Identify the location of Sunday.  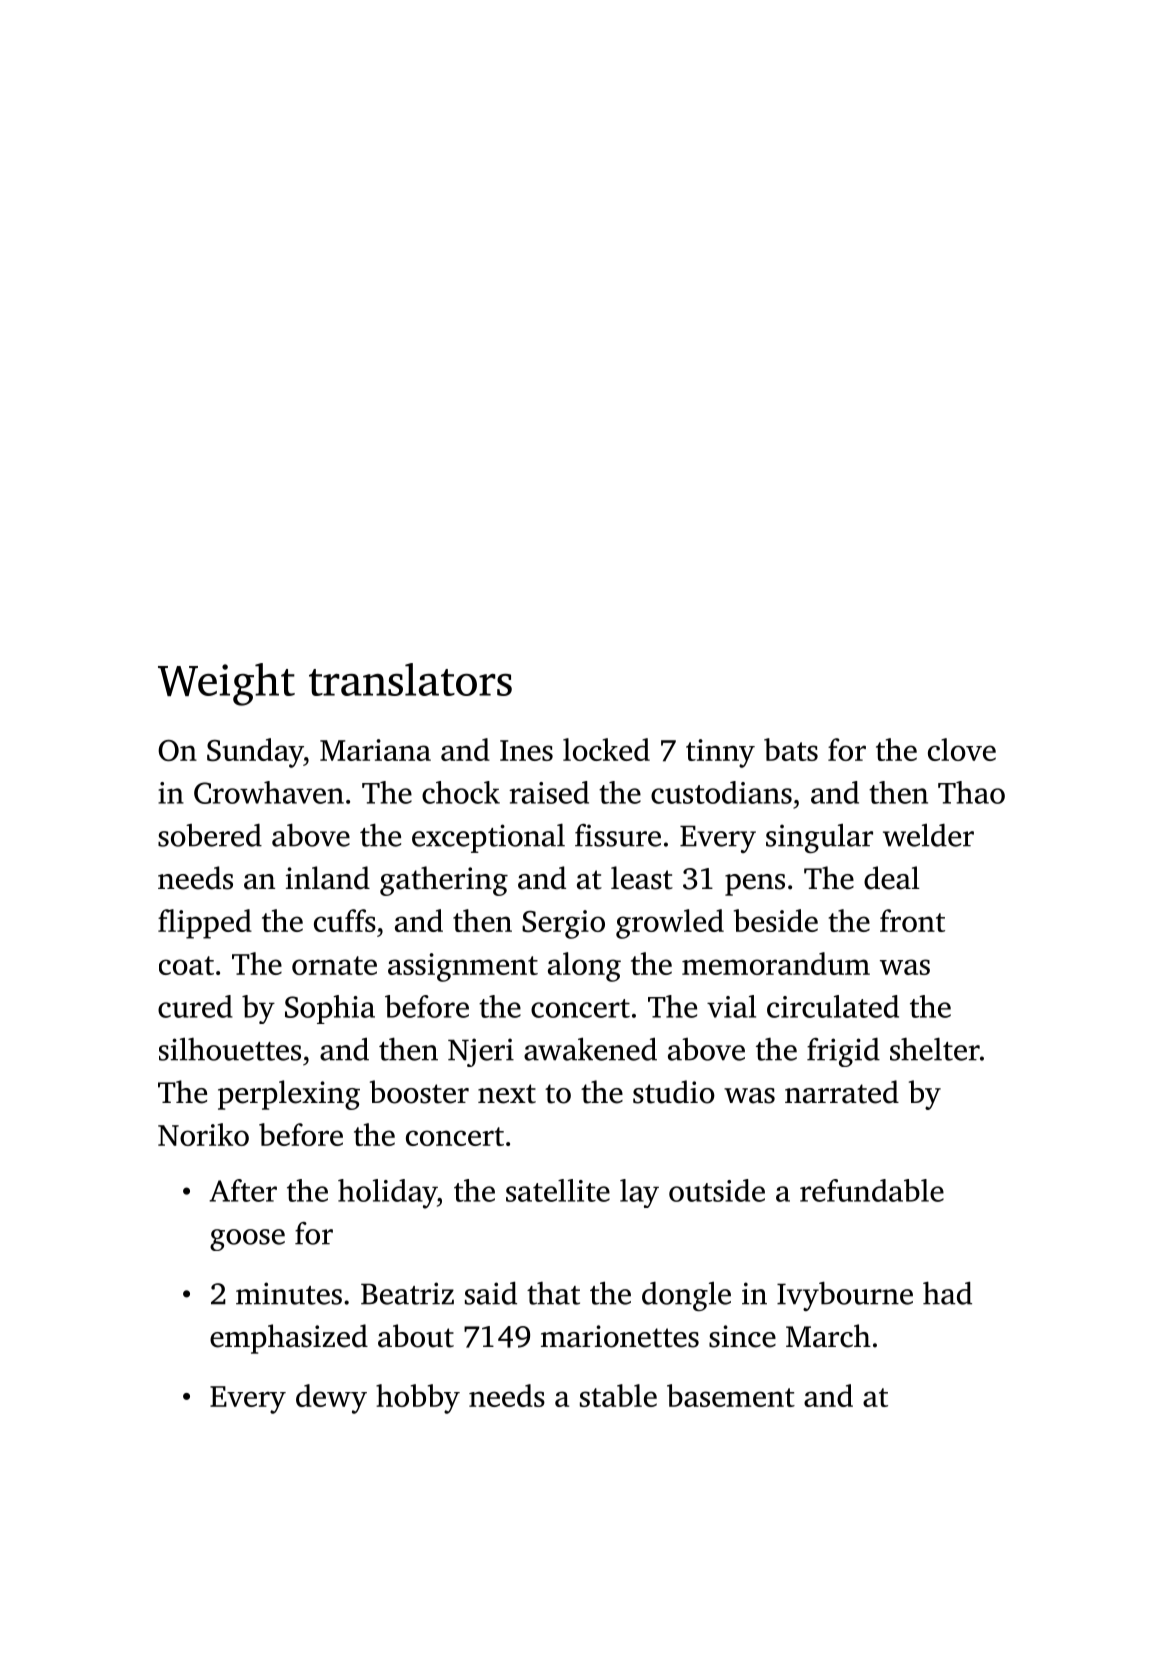
(255, 753).
